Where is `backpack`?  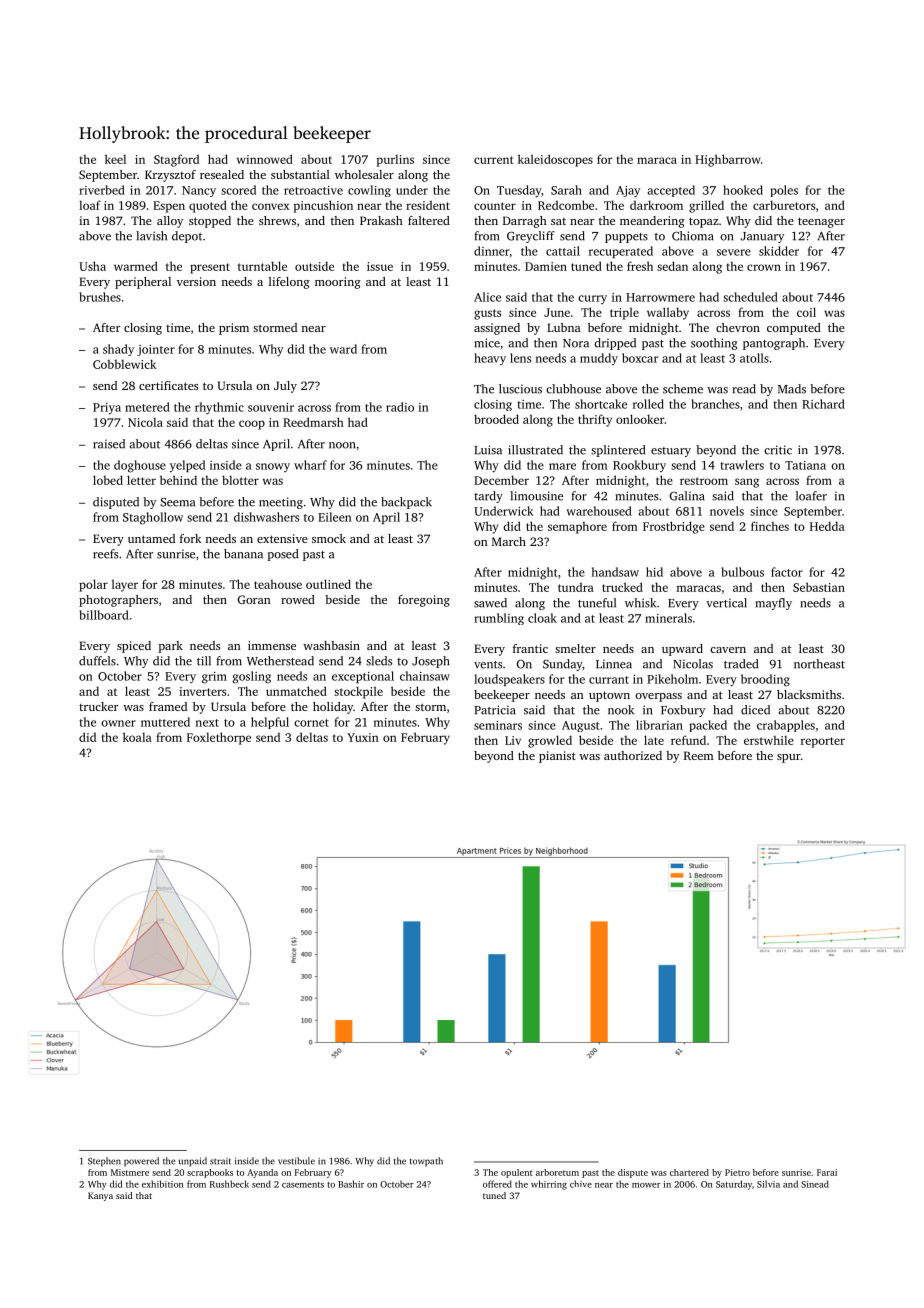
backpack is located at coordinates (406, 503).
